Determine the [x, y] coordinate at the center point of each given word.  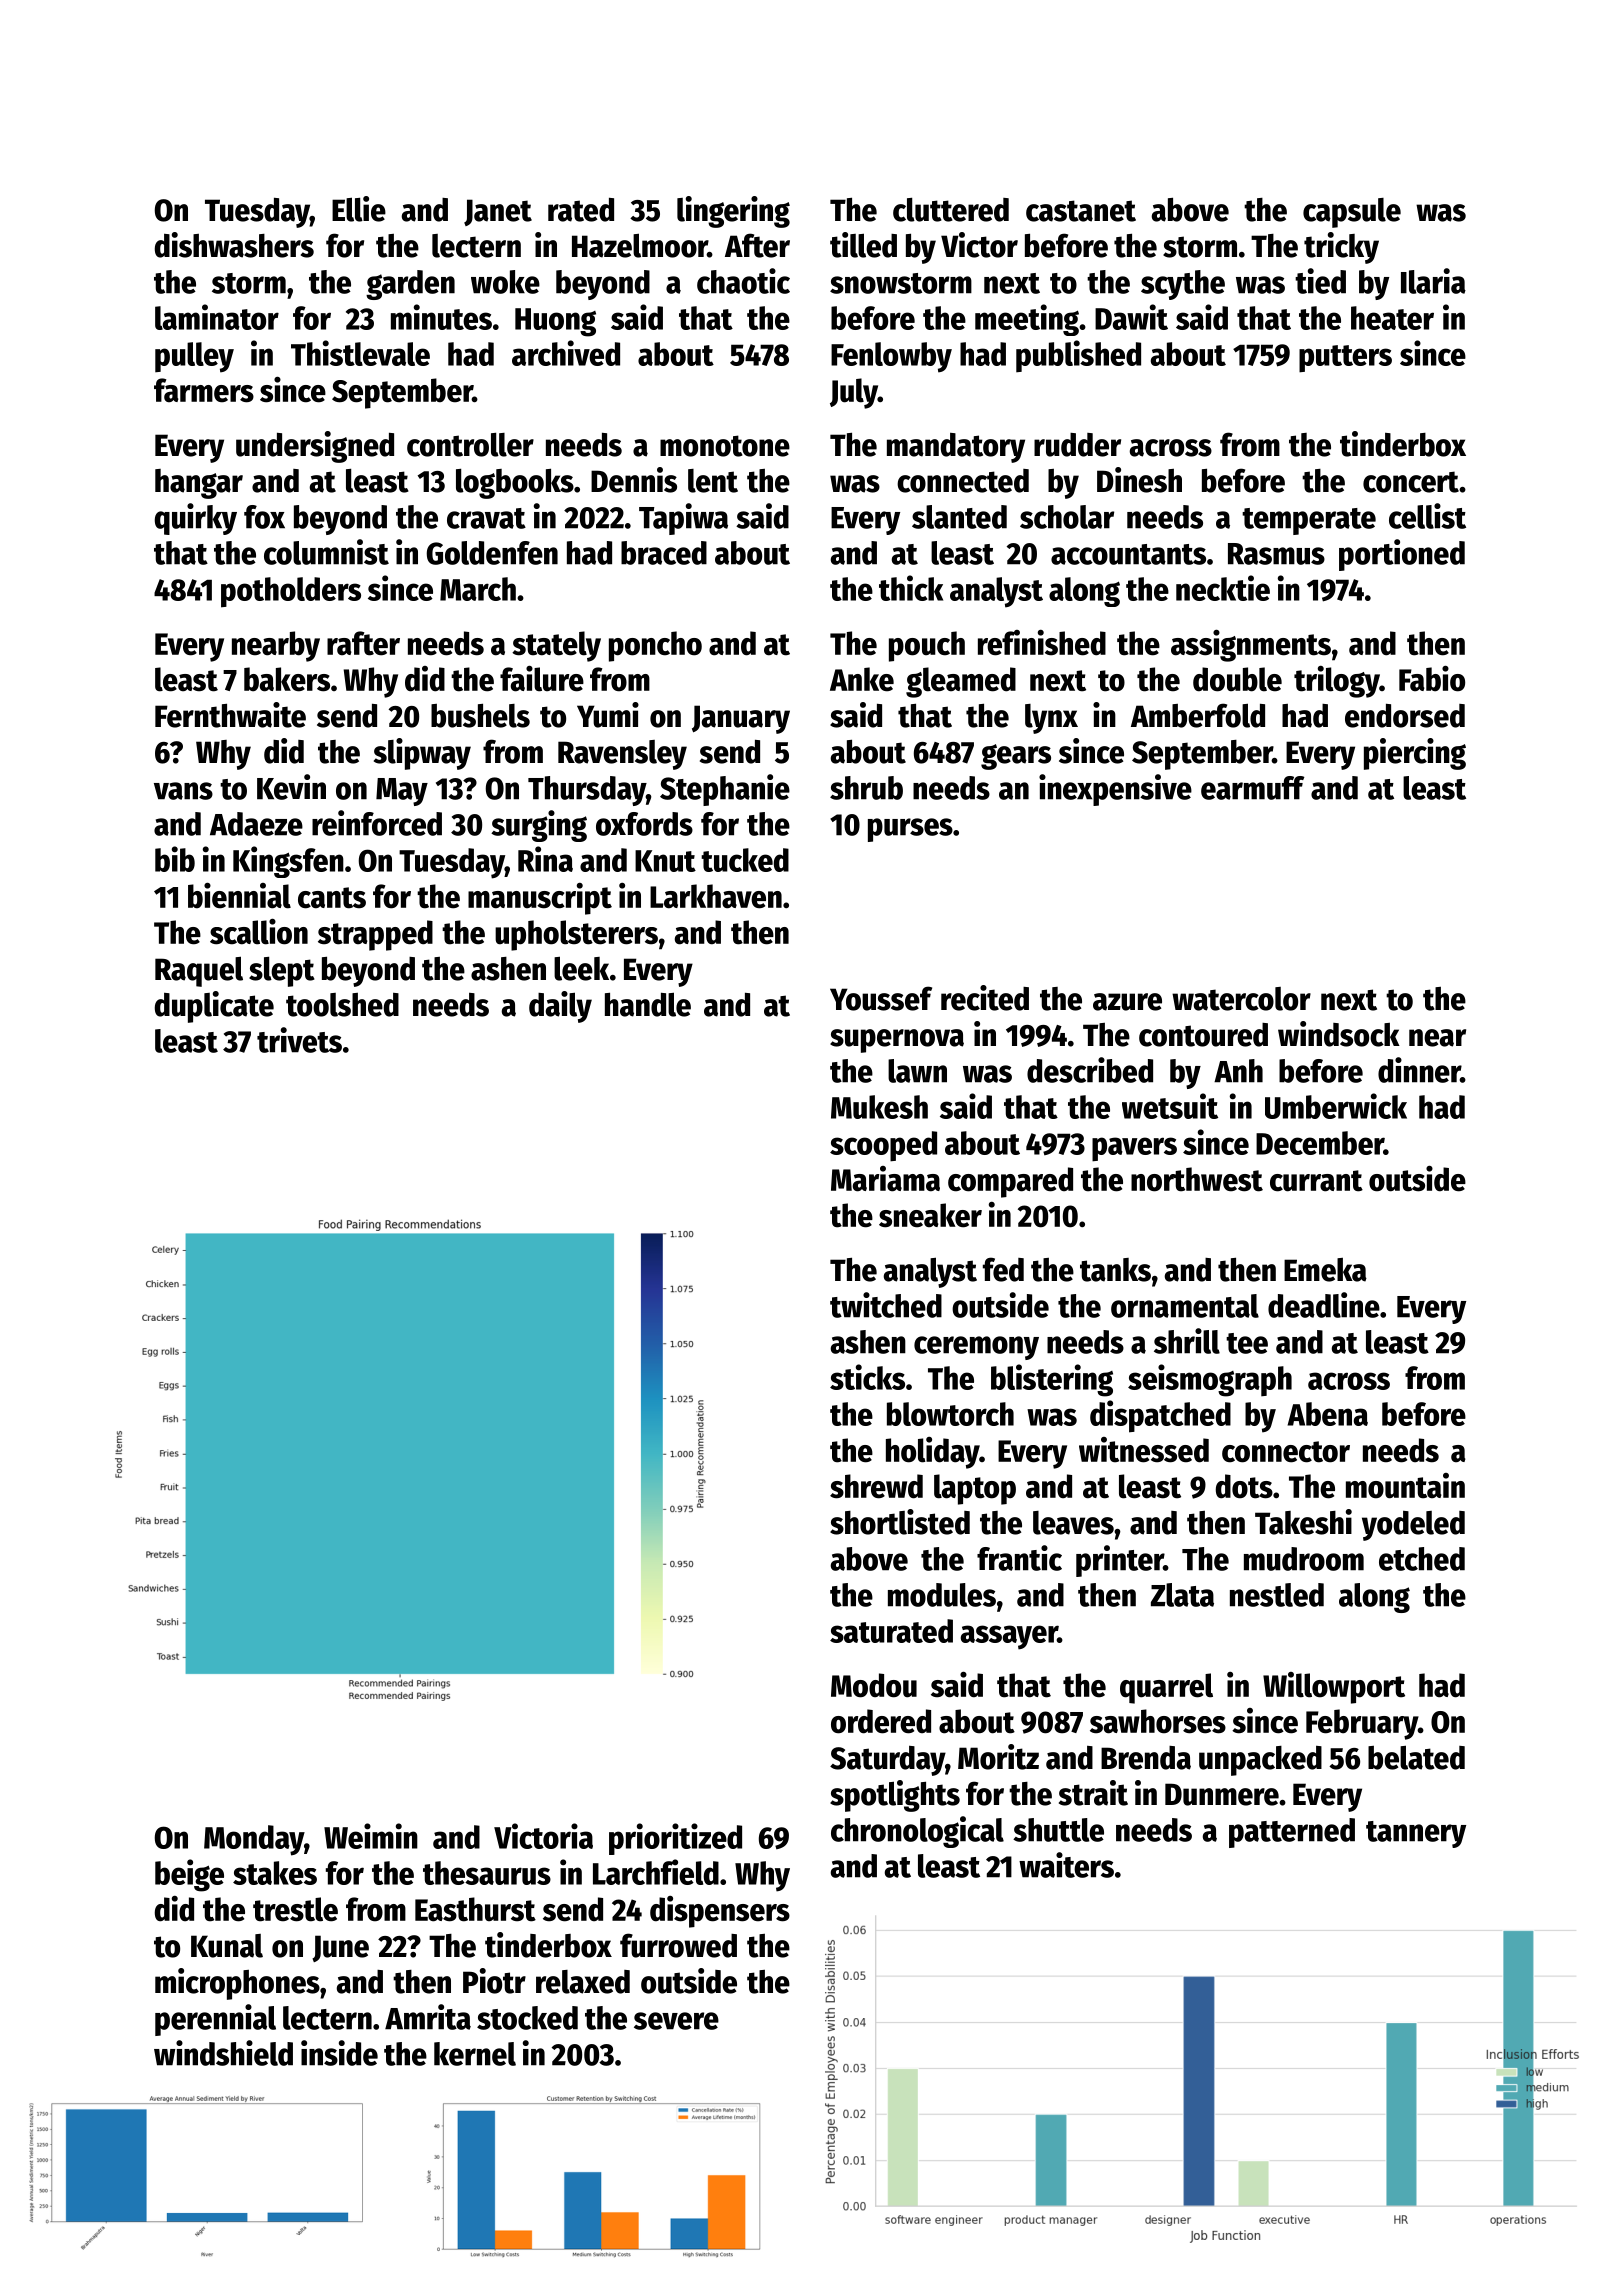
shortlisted [900, 1522]
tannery [1416, 1834]
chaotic [743, 281]
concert [1411, 482]
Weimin [371, 1836]
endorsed [1405, 716]
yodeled [1413, 1526]
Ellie [359, 209]
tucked [745, 860]
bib [175, 859]
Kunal [227, 1946]
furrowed [678, 1945]
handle [648, 1004]
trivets [299, 1040]
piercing [1415, 754]
